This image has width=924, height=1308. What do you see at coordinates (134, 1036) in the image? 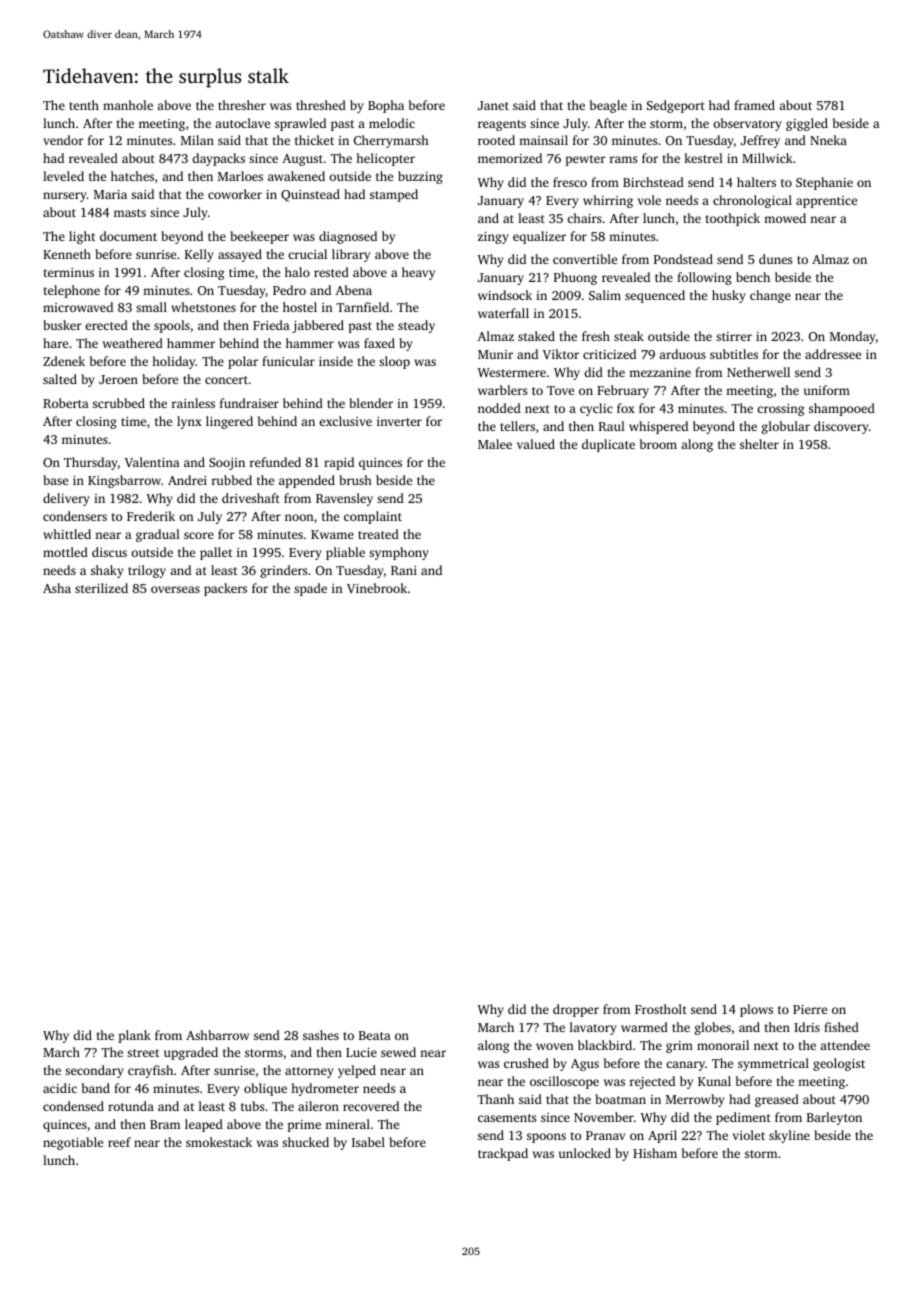
I see `plank` at bounding box center [134, 1036].
